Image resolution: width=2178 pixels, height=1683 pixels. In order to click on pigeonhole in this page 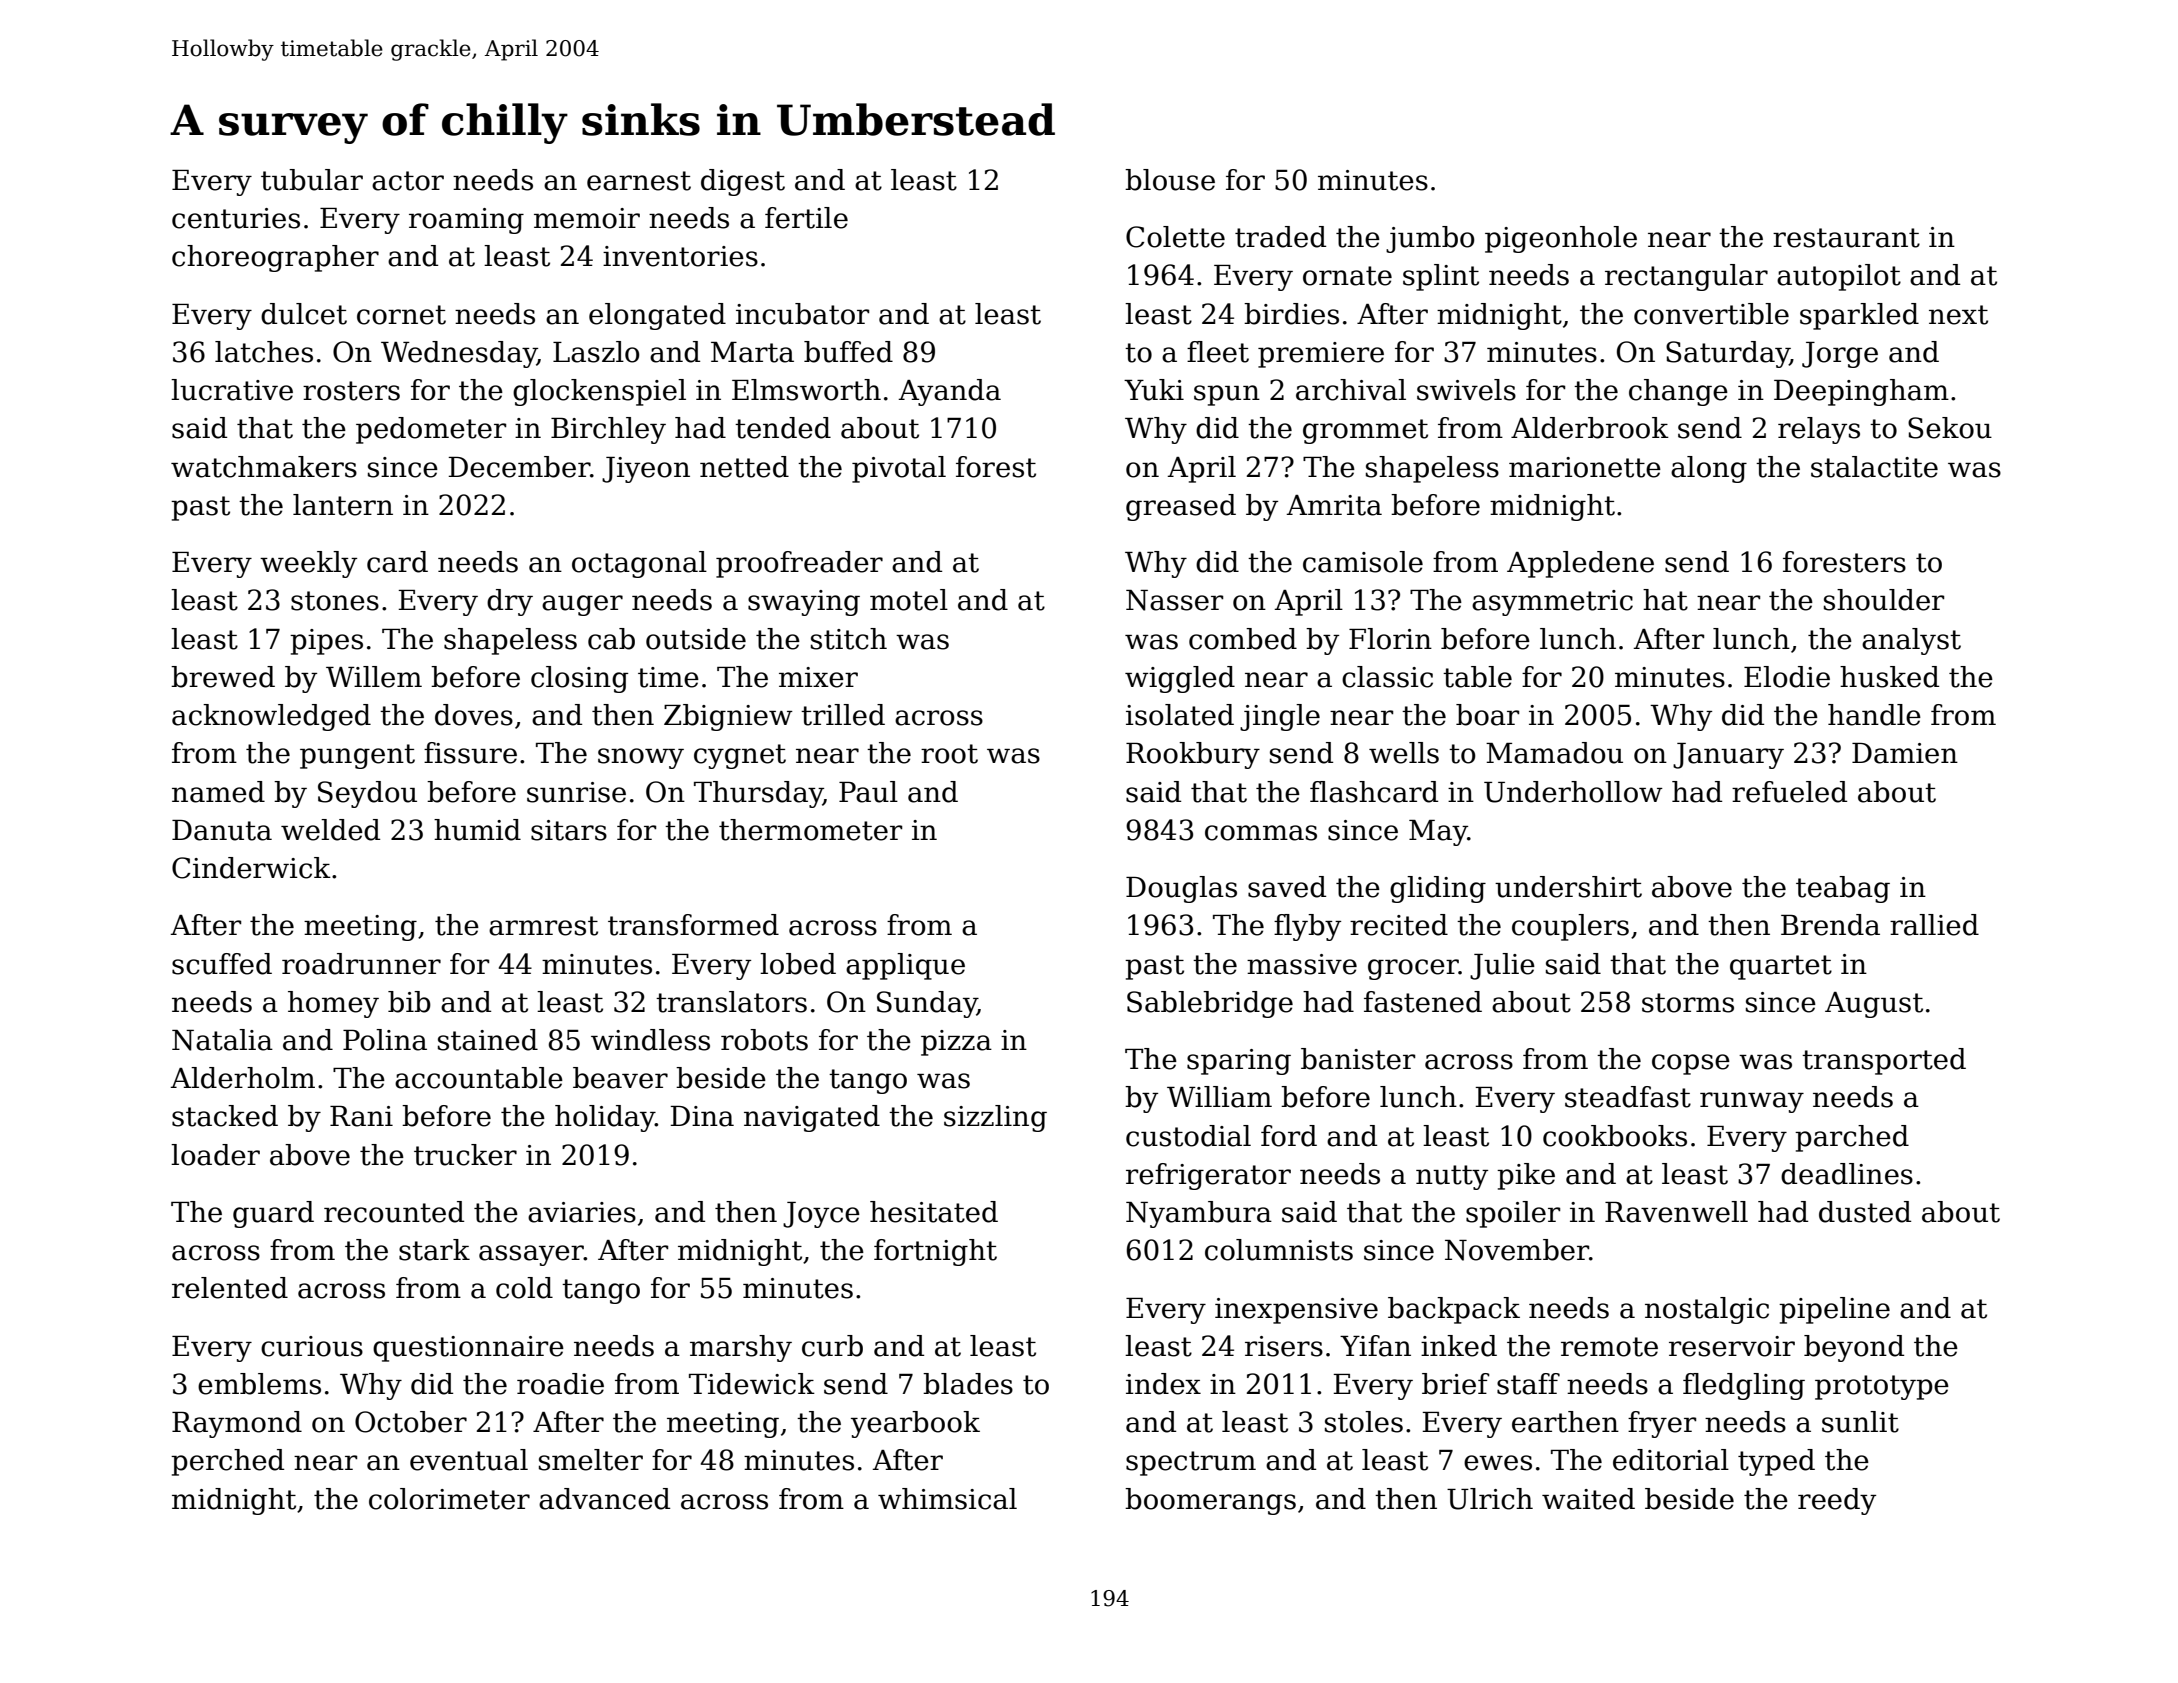, I will do `click(1561, 239)`.
